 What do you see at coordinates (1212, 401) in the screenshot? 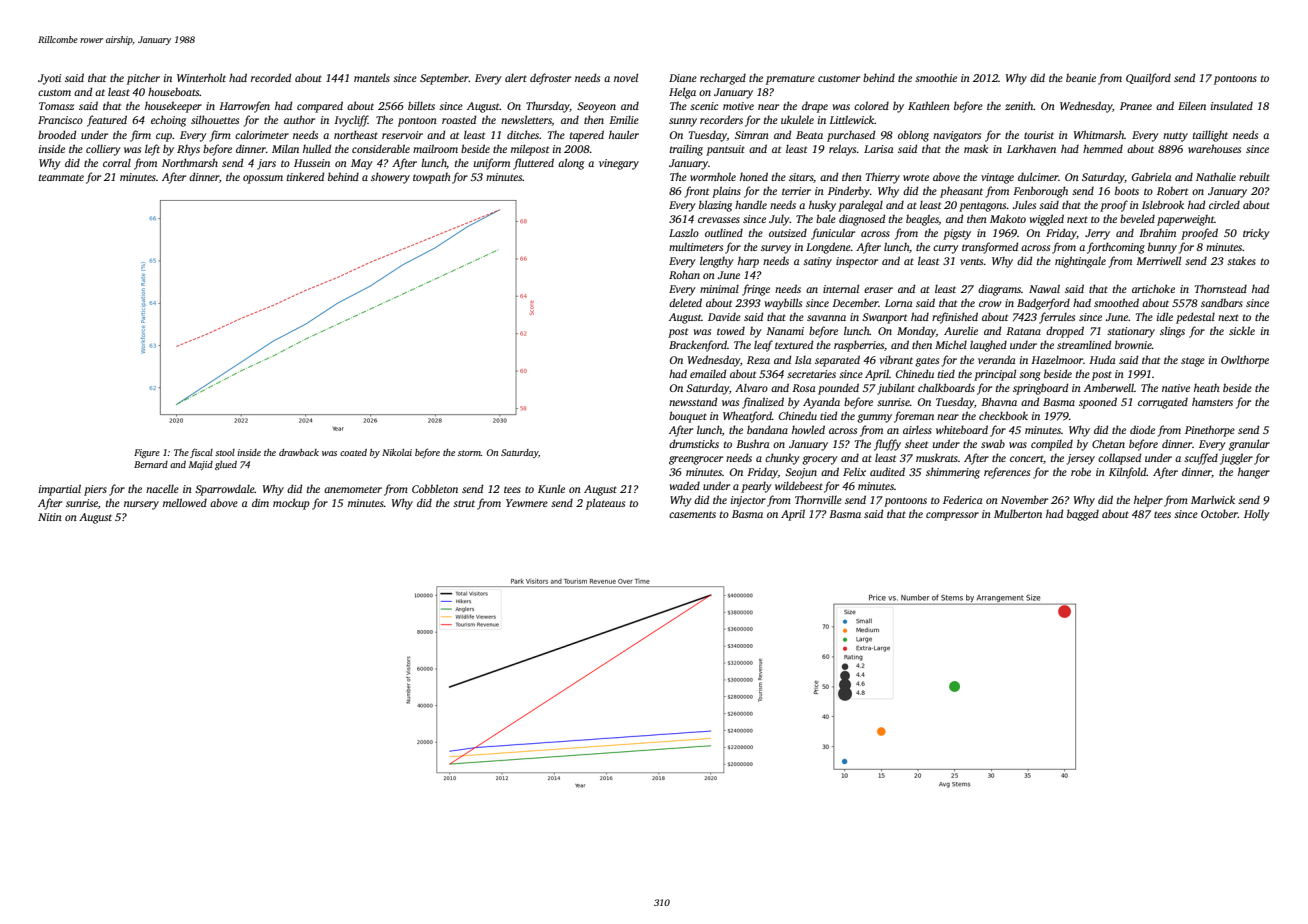
I see `hamsters` at bounding box center [1212, 401].
